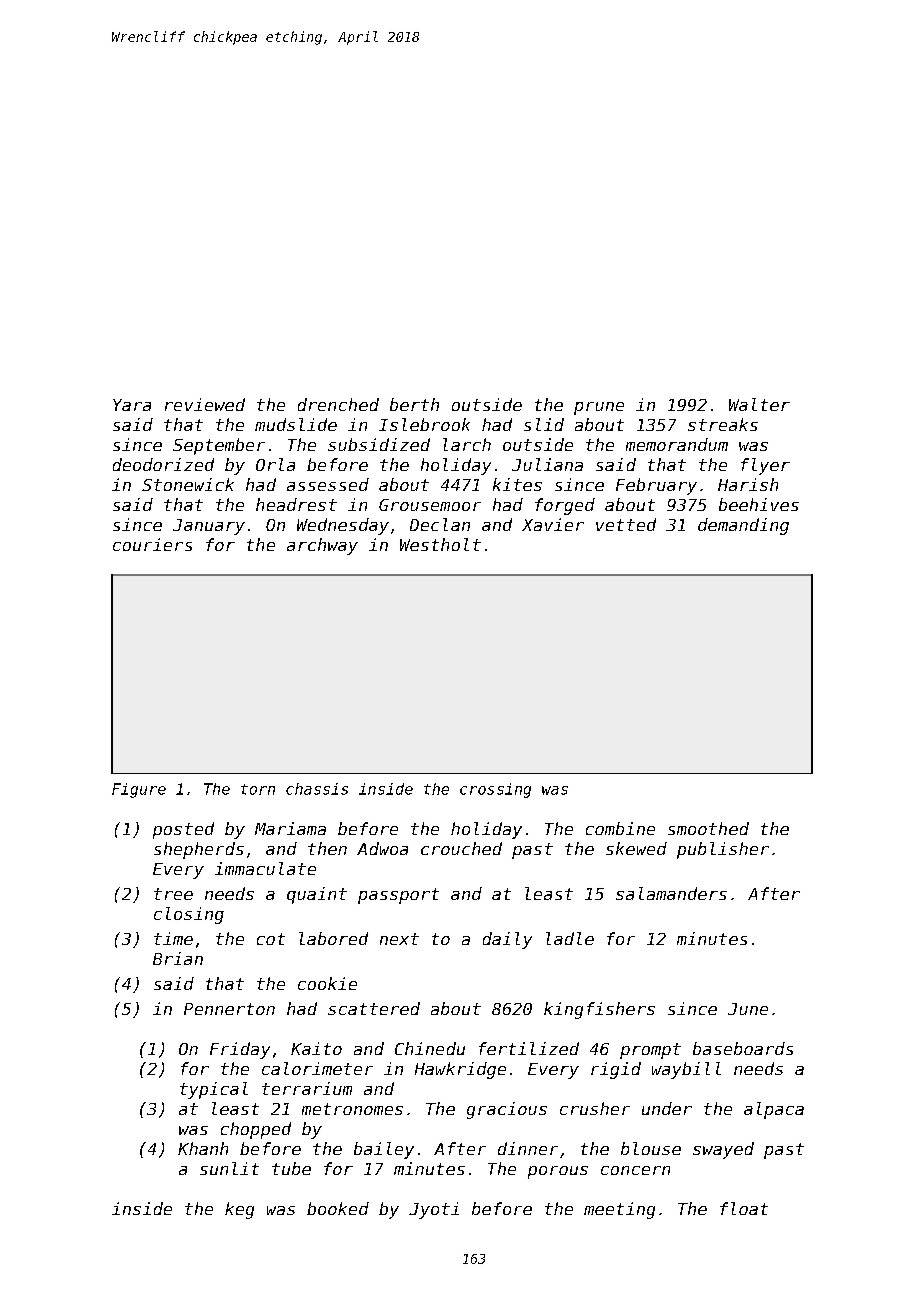 The image size is (924, 1308). Describe the element at coordinates (434, 1210) in the screenshot. I see `Jyoti` at that location.
